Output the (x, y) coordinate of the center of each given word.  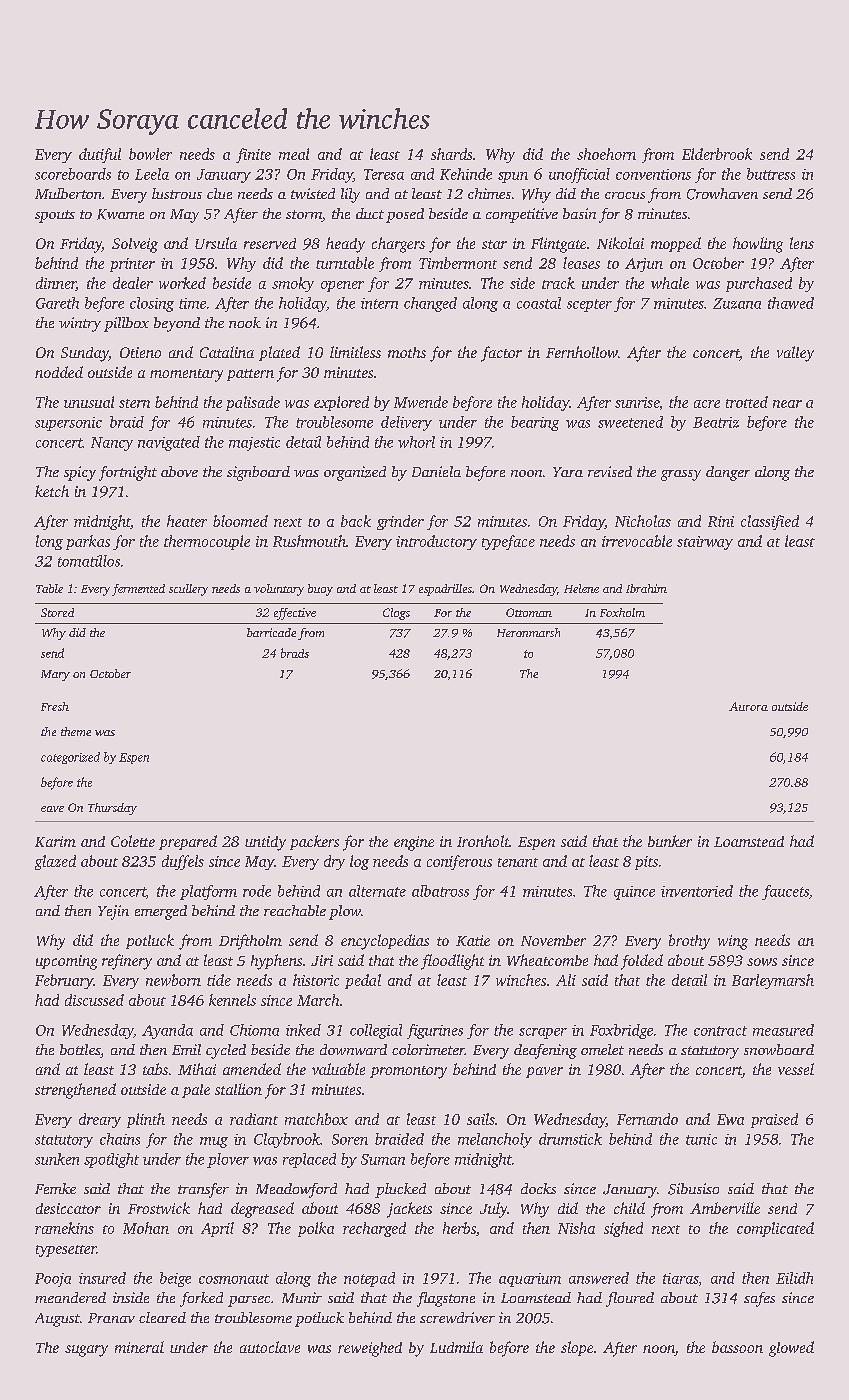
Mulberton (68, 193)
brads (295, 653)
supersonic (68, 424)
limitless (355, 352)
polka (316, 1229)
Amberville (725, 1208)
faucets (785, 892)
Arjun (644, 265)
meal (294, 154)
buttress (771, 174)
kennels (232, 1000)
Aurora (748, 706)
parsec (249, 1301)
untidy (265, 843)
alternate (377, 891)
